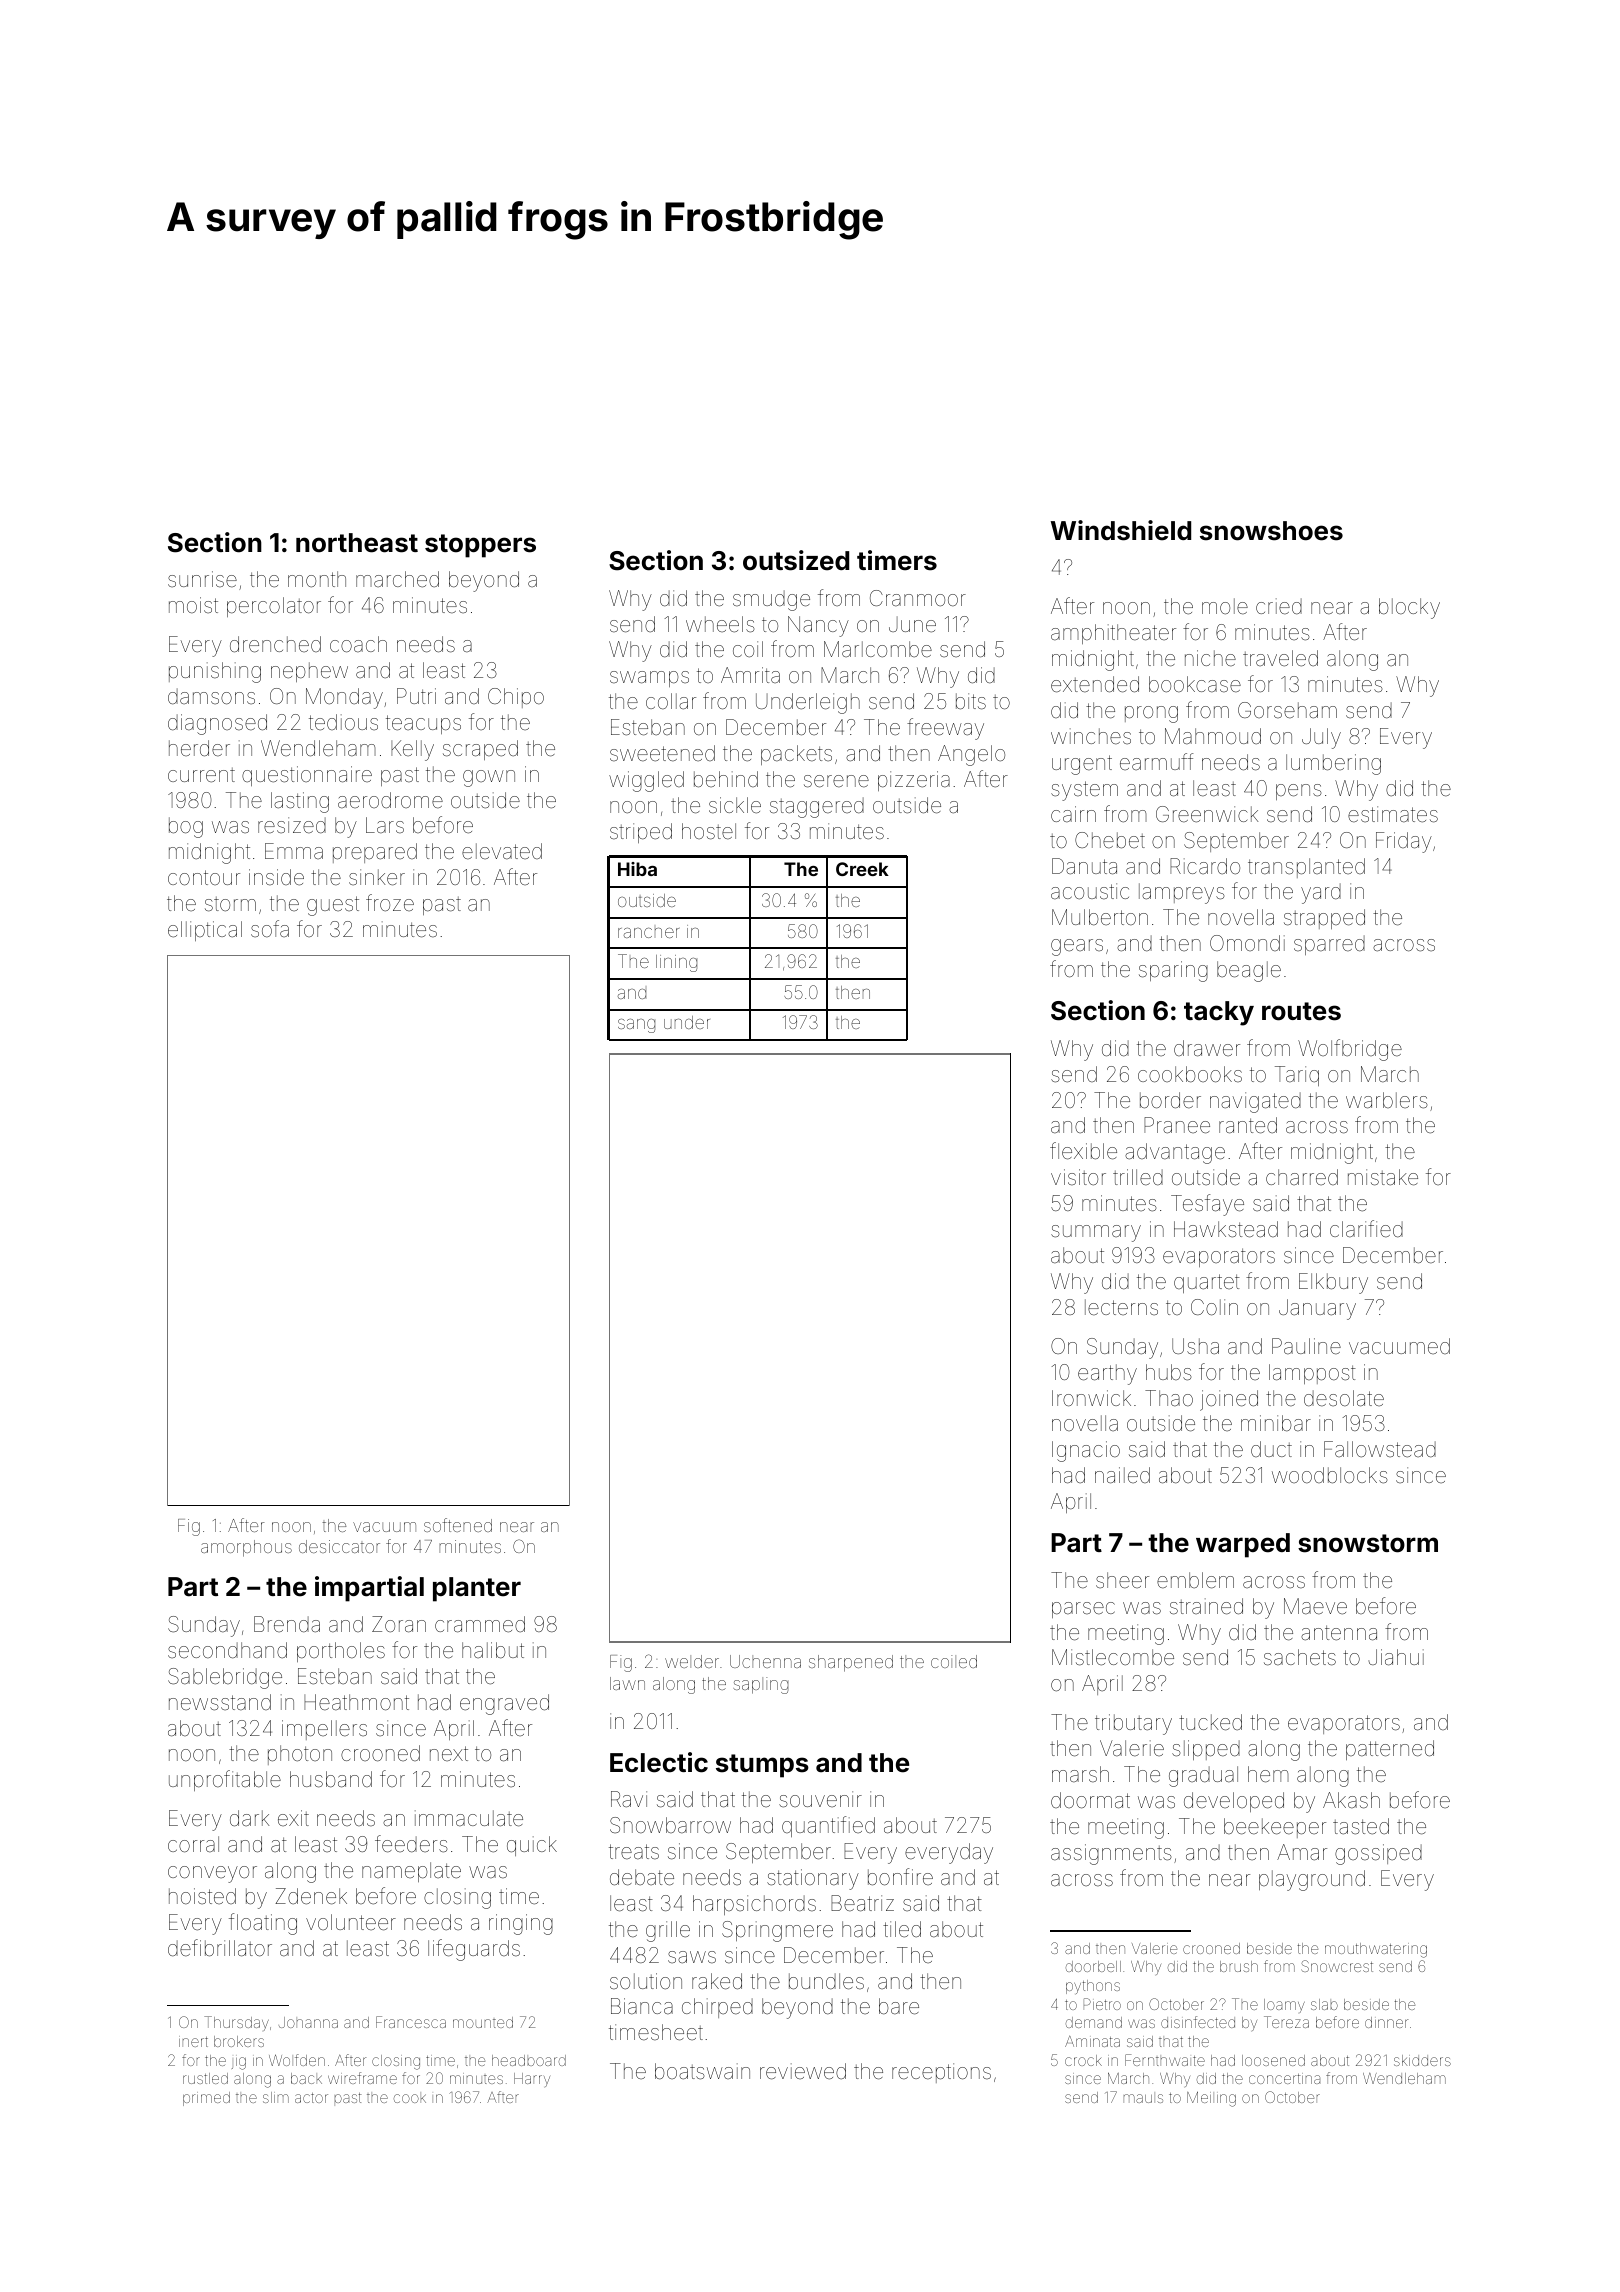 This screenshot has height=2292, width=1620. Describe the element at coordinates (270, 928) in the screenshot. I see `sofa` at that location.
